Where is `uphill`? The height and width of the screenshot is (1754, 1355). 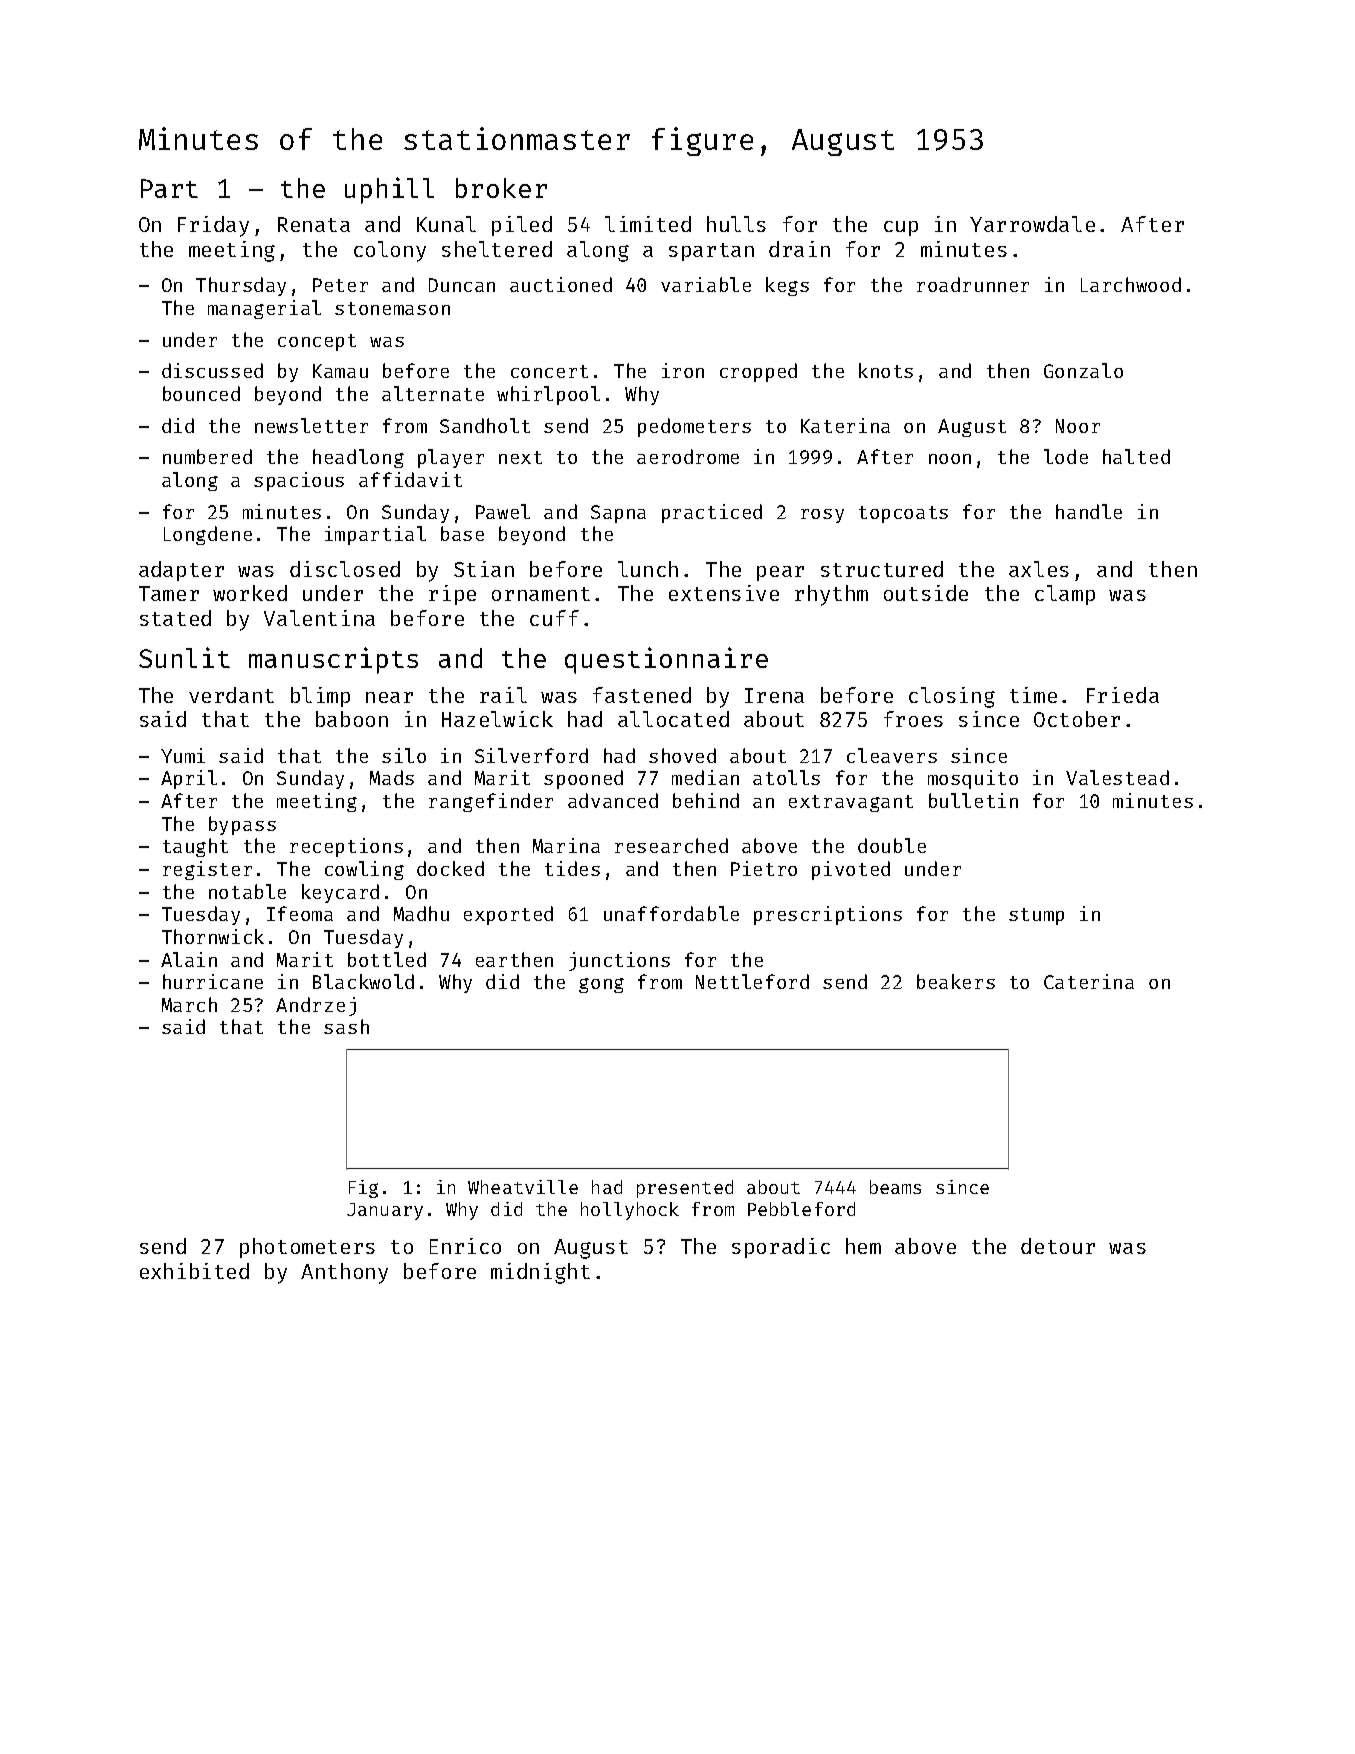
uphill is located at coordinates (389, 190).
